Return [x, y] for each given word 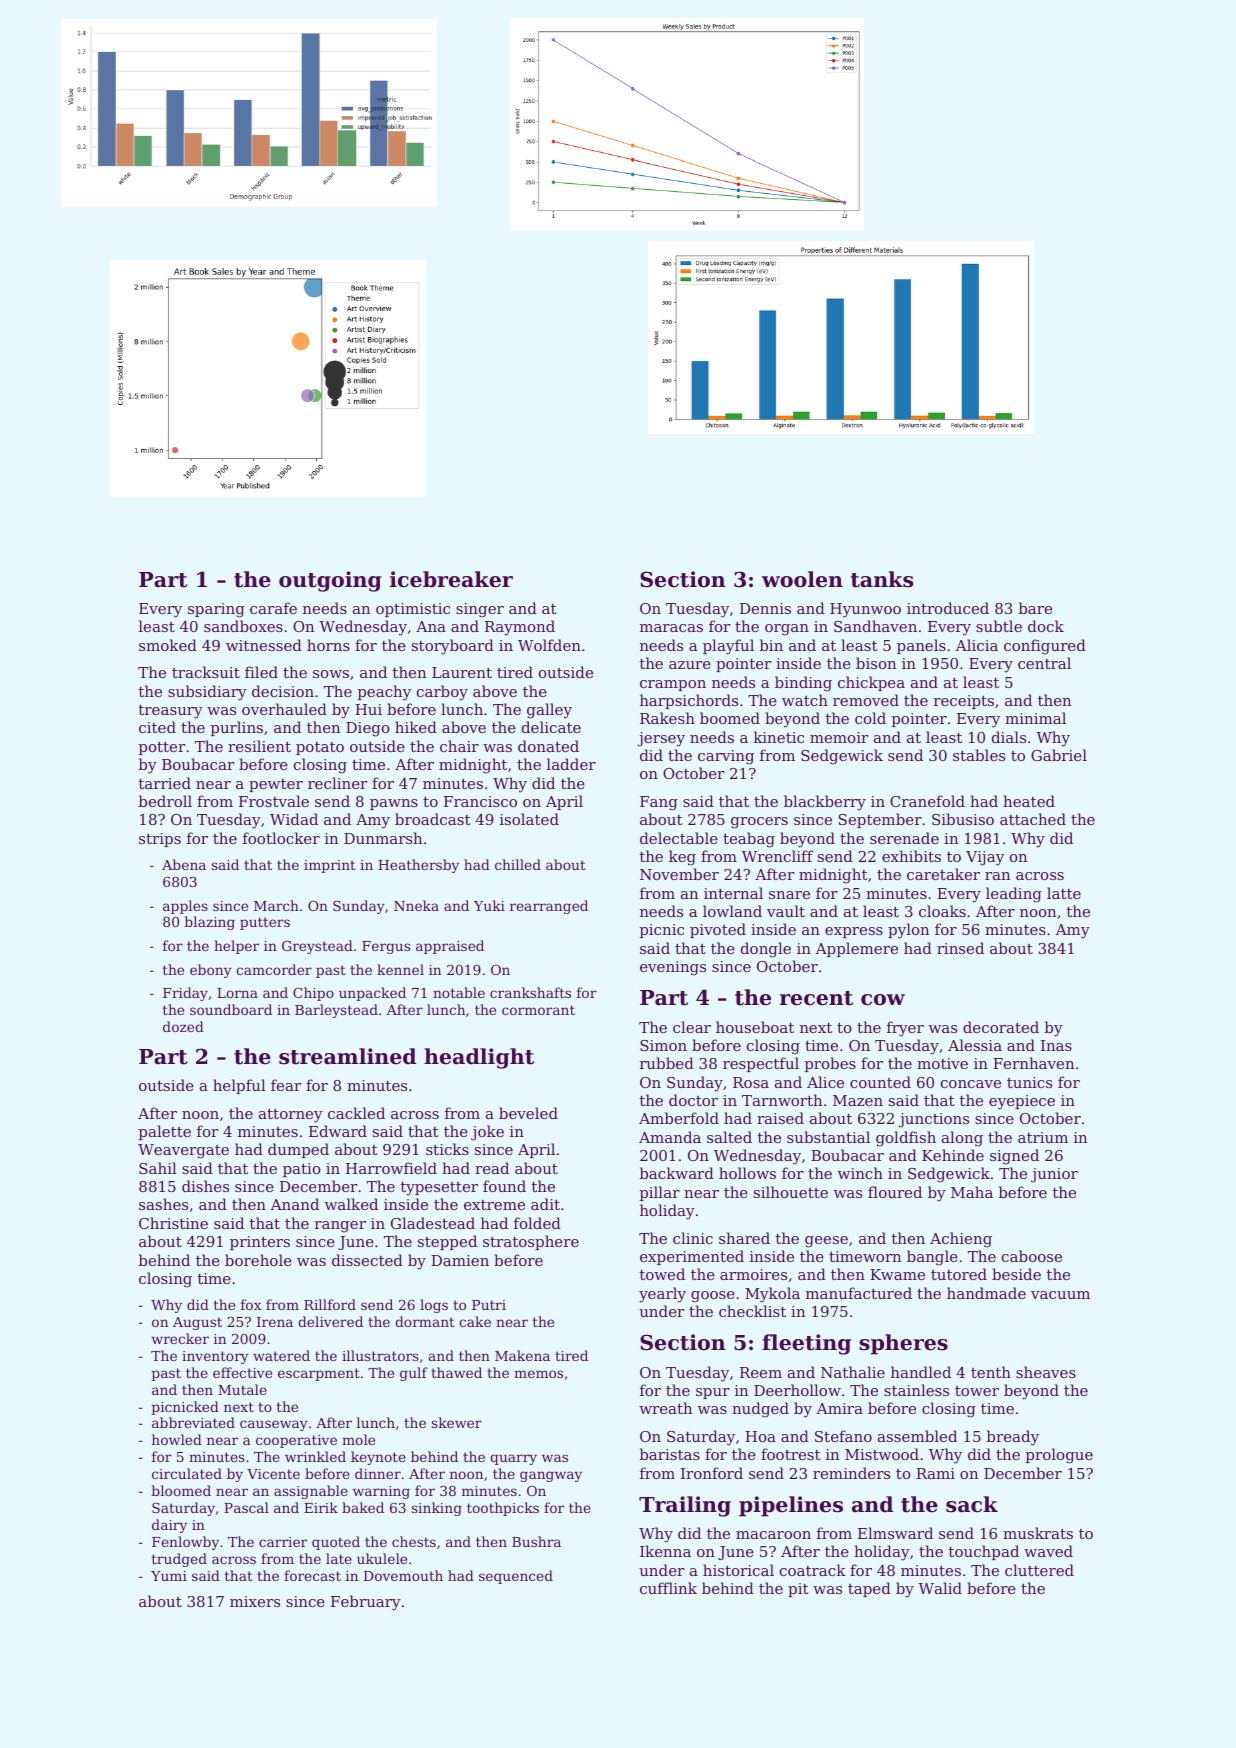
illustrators [380, 1355]
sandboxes [243, 626]
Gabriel [1059, 755]
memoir [839, 737]
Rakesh [667, 718]
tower [977, 1391]
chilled [518, 864]
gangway [551, 1476]
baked [363, 1507]
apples [185, 907]
